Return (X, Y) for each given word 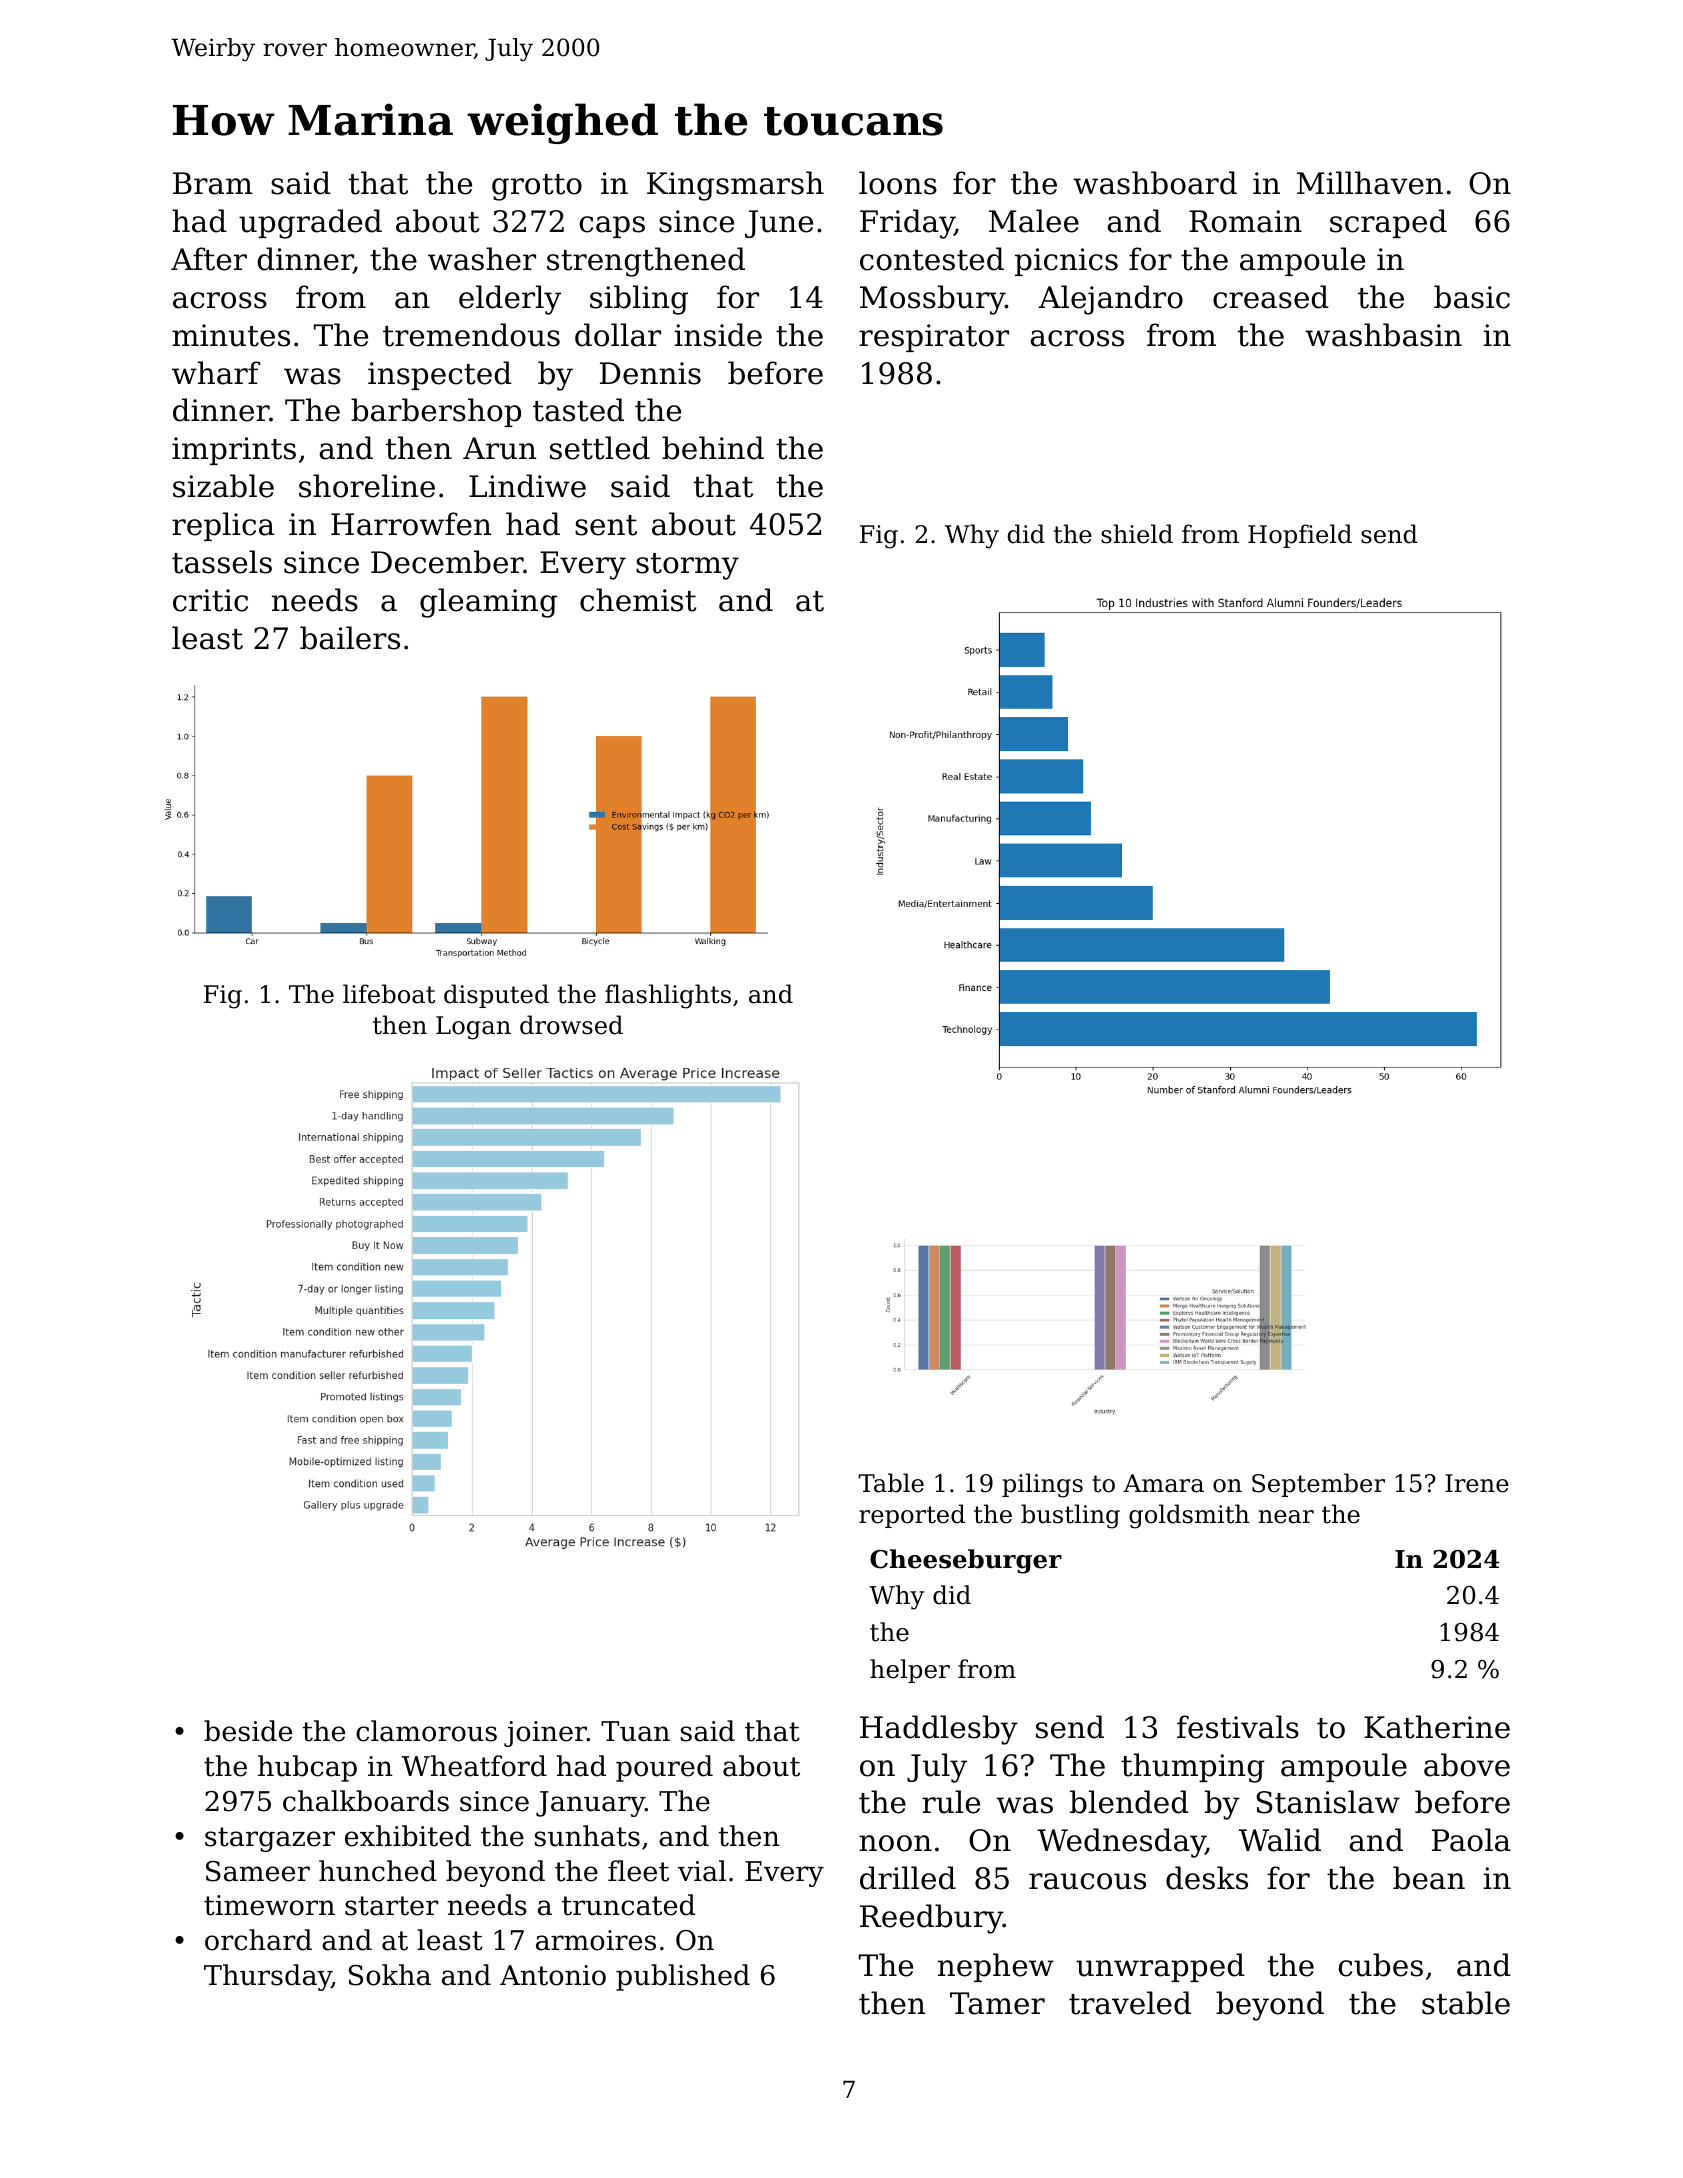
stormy (687, 566)
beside (248, 1731)
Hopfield (1300, 536)
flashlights (668, 996)
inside (718, 335)
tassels (222, 562)
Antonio (553, 1975)
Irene (1477, 1483)
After (209, 259)
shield (1137, 534)
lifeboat (389, 994)
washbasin (1383, 335)
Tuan (635, 1731)
